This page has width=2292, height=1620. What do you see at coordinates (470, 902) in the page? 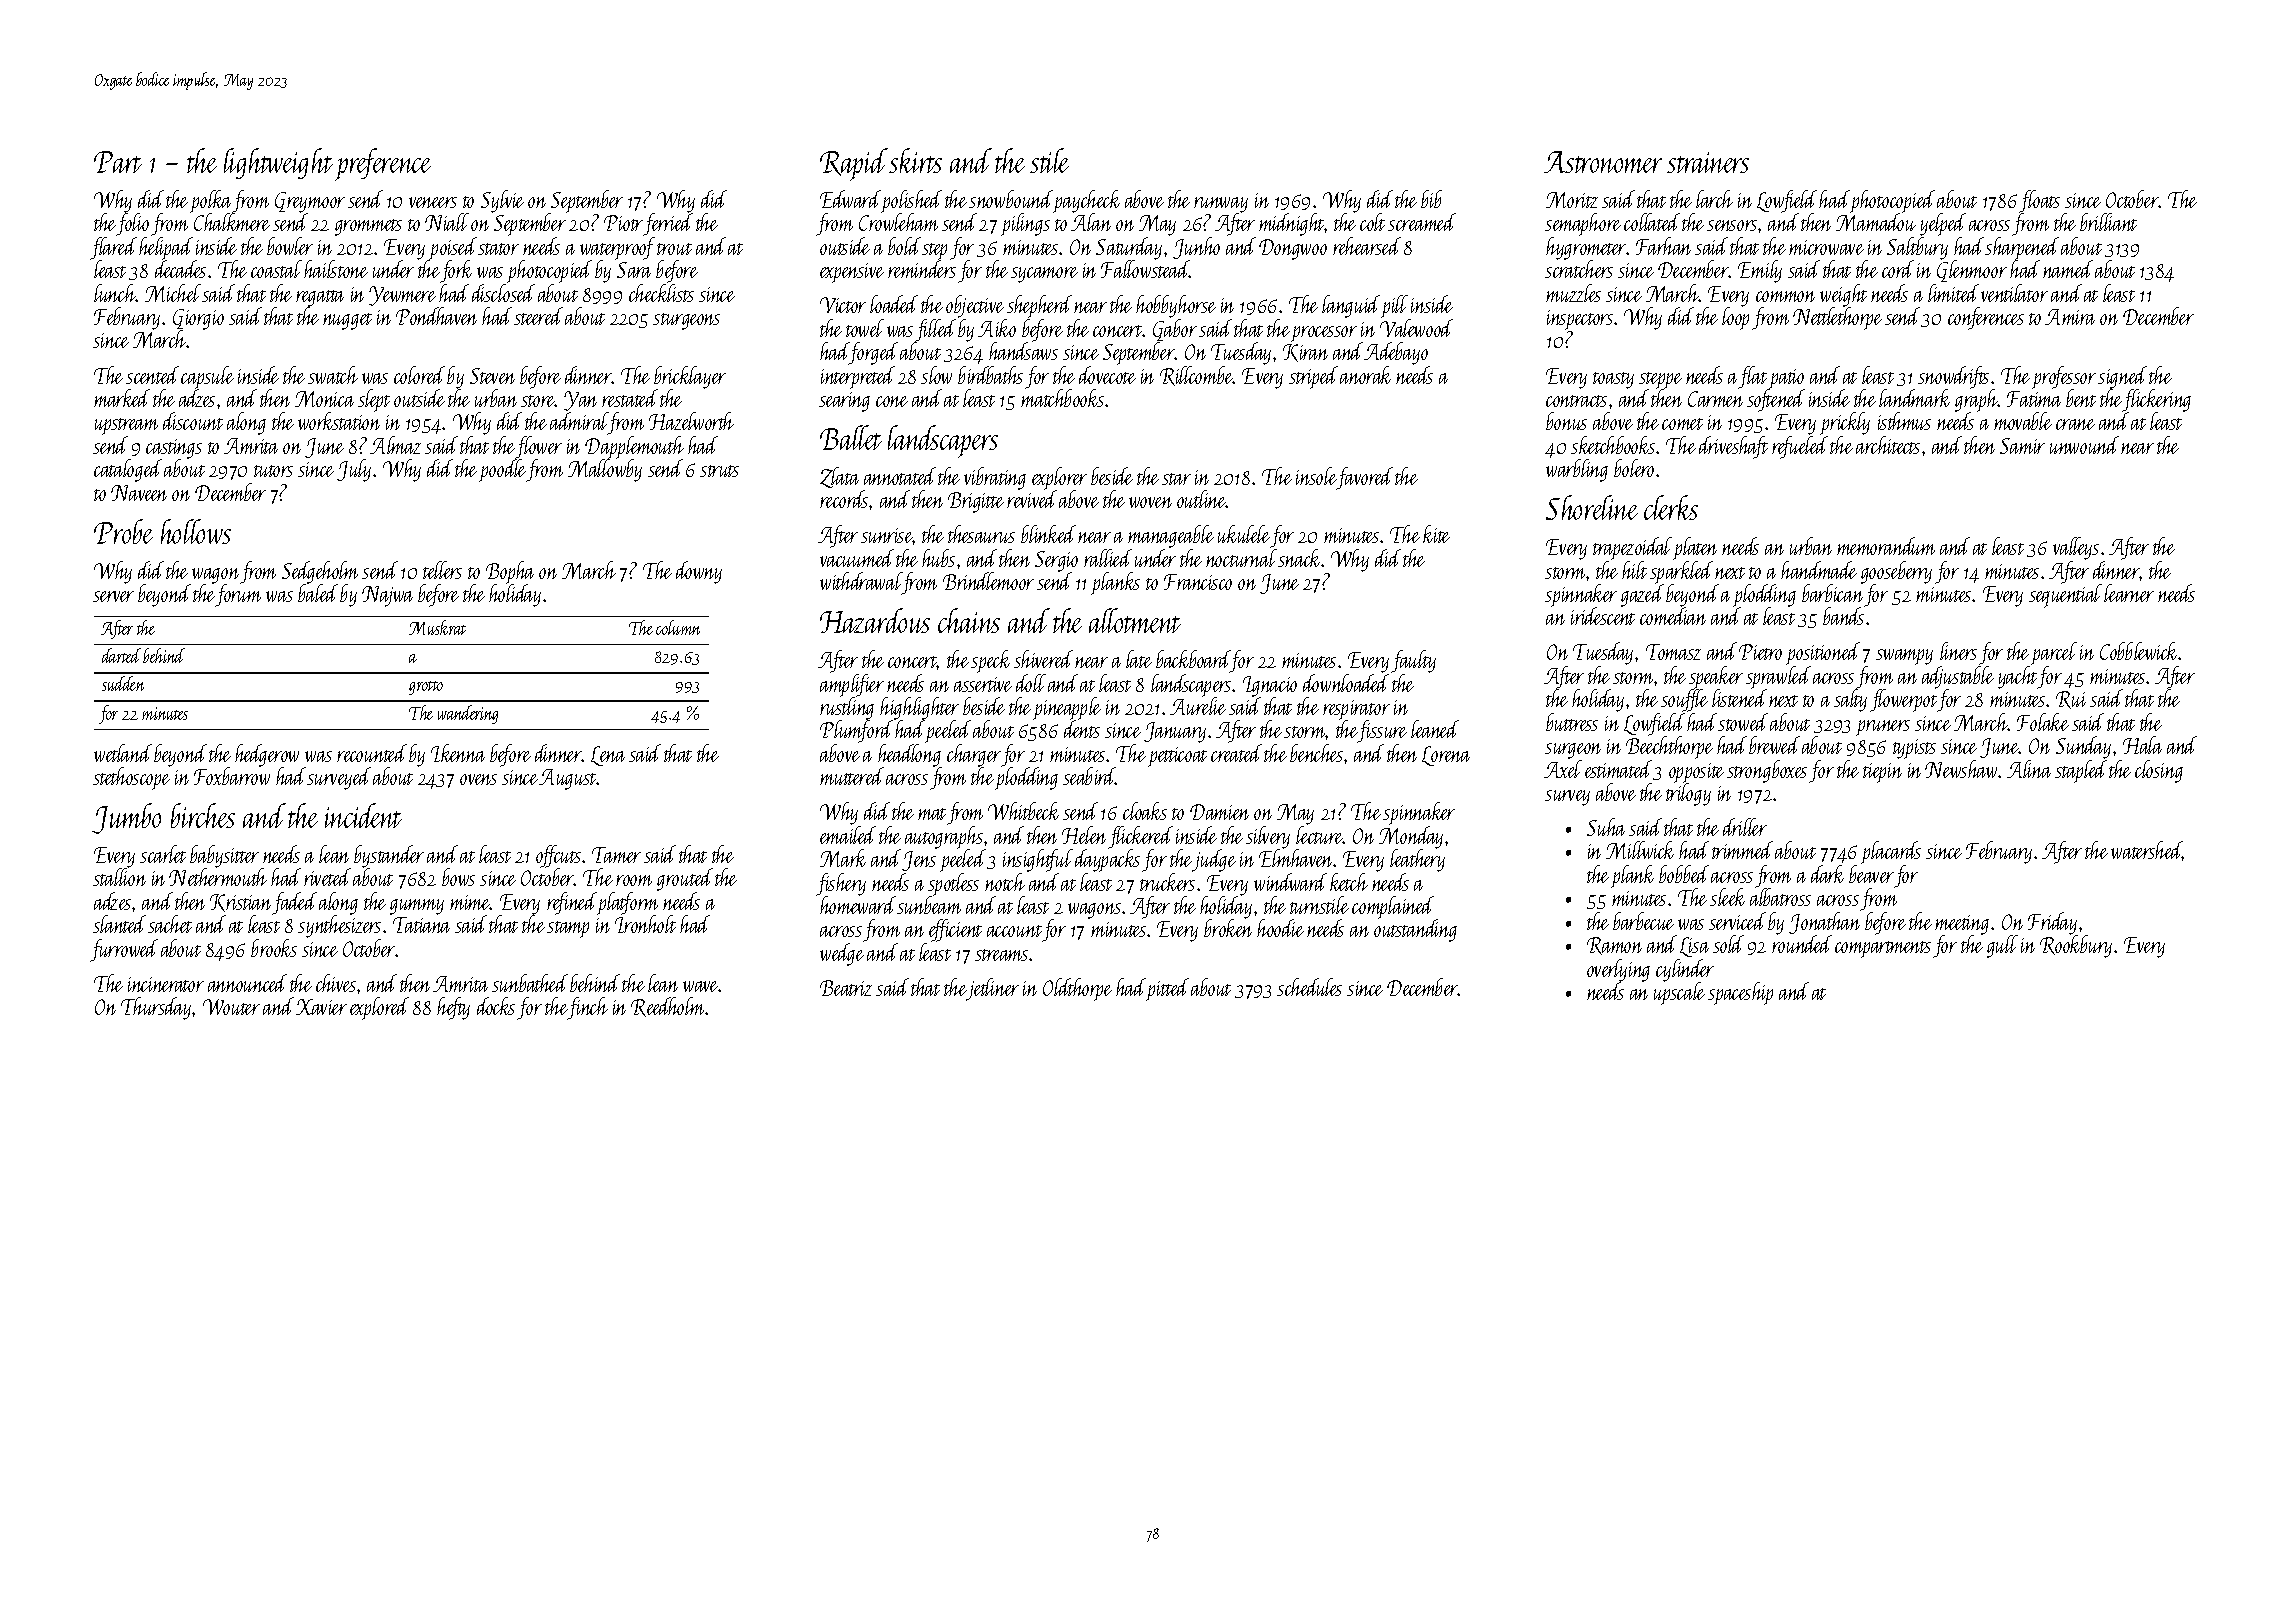
I see `mime` at bounding box center [470, 902].
